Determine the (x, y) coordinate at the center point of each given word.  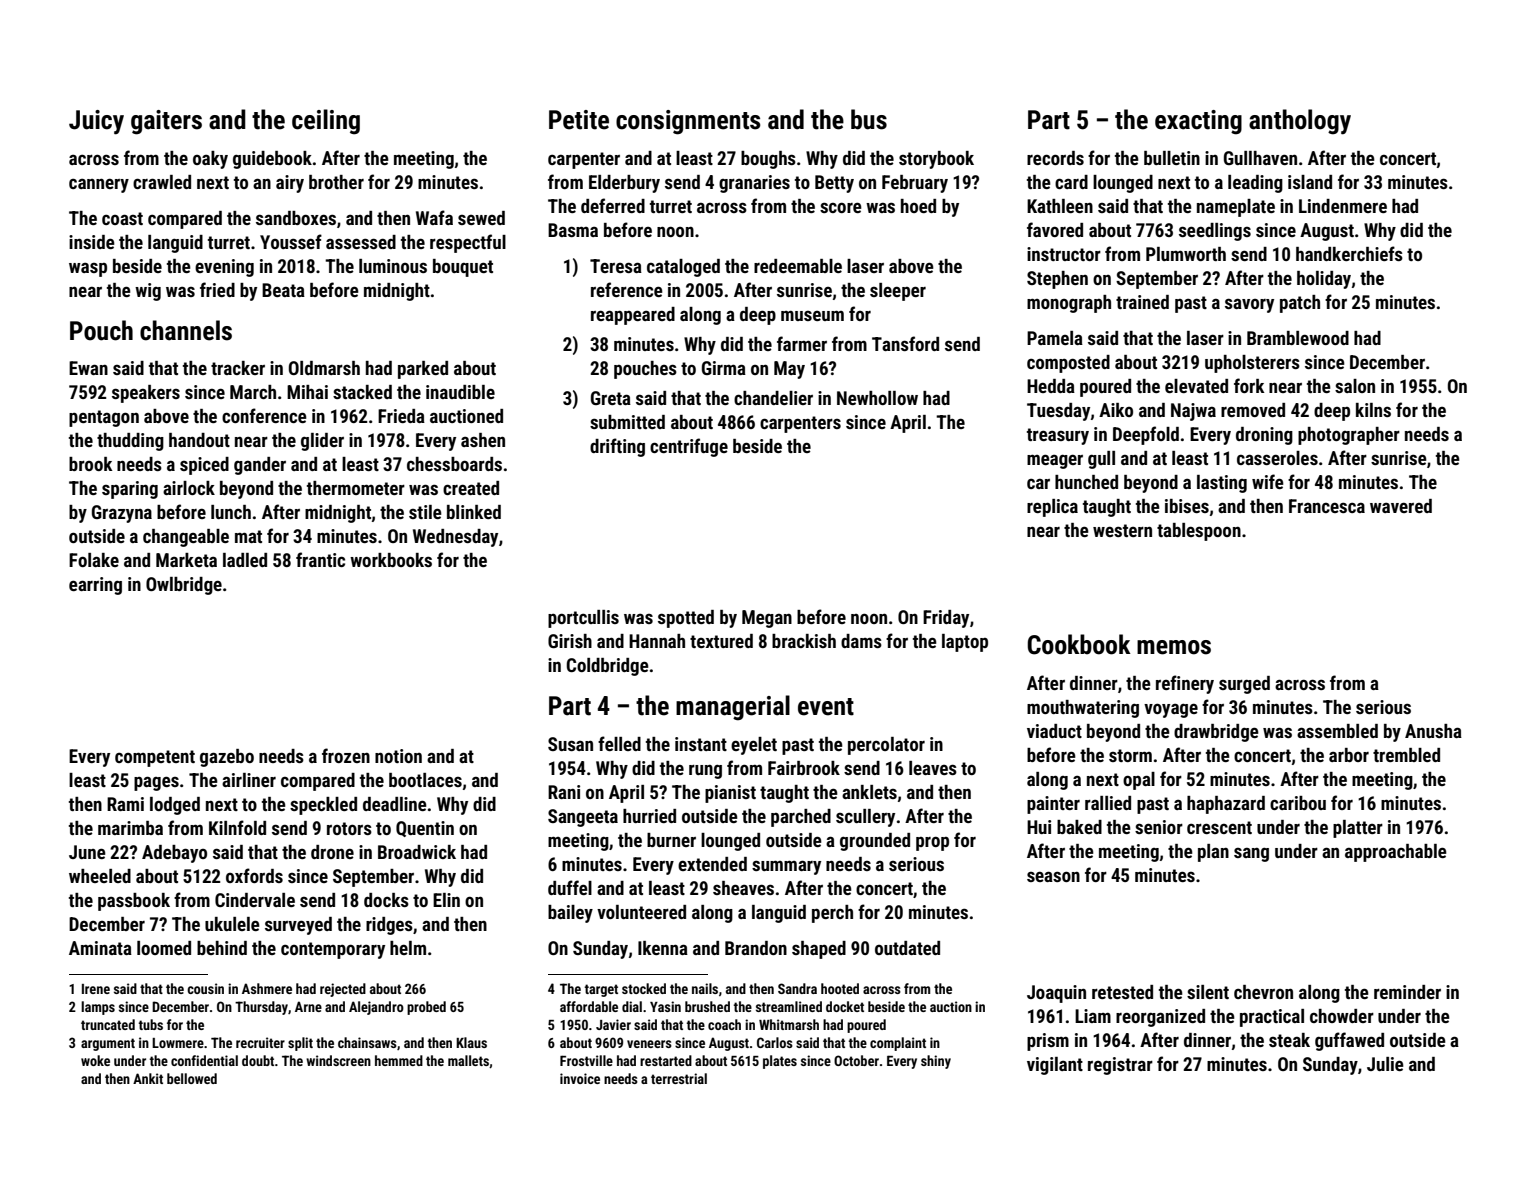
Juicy (96, 122)
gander (260, 466)
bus (869, 119)
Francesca (1327, 506)
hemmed (399, 1060)
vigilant (1055, 1066)
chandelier (773, 398)
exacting (1198, 122)
